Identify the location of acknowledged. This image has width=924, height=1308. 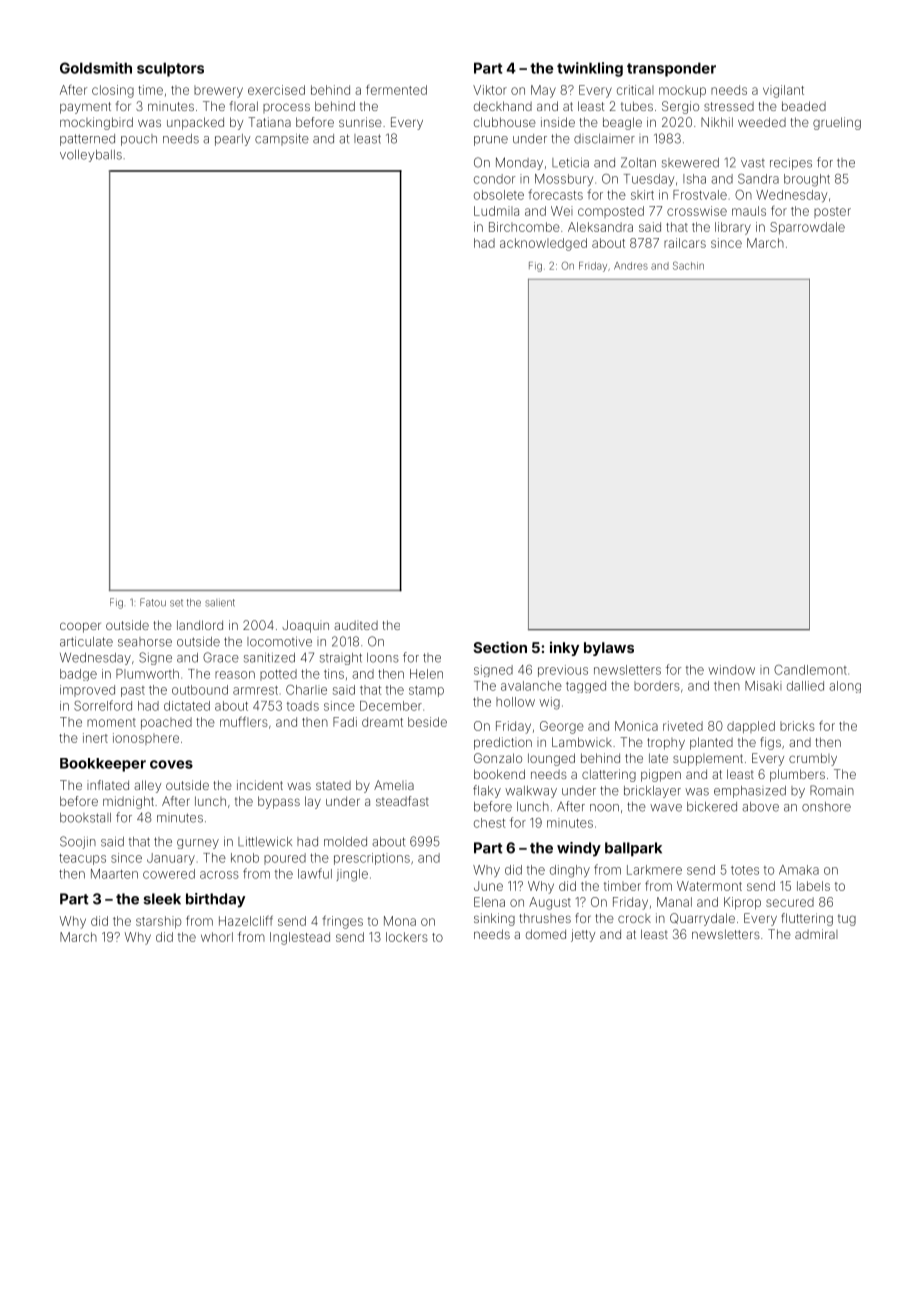
(543, 244).
